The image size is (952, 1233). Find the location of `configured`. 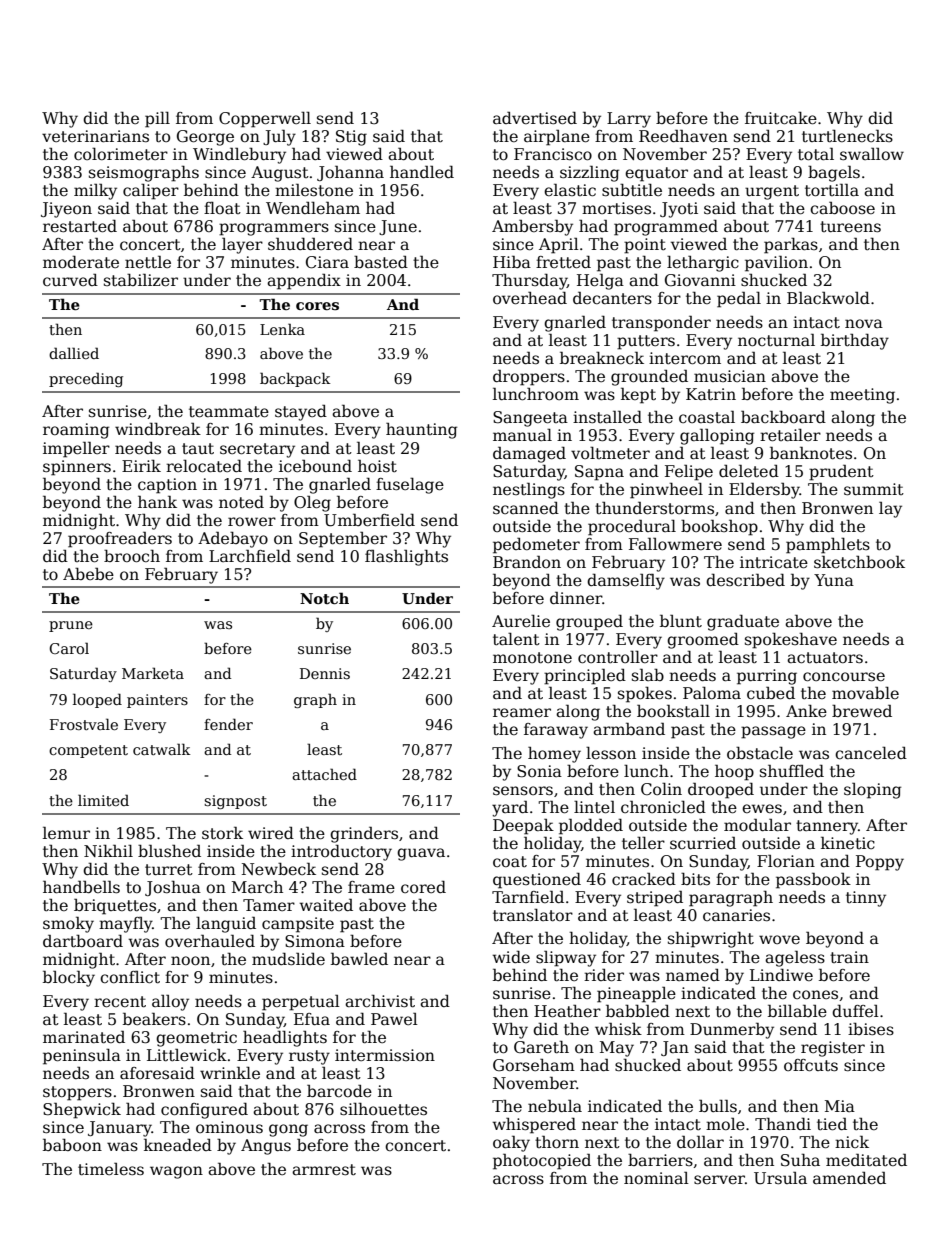

configured is located at coordinates (204, 1111).
